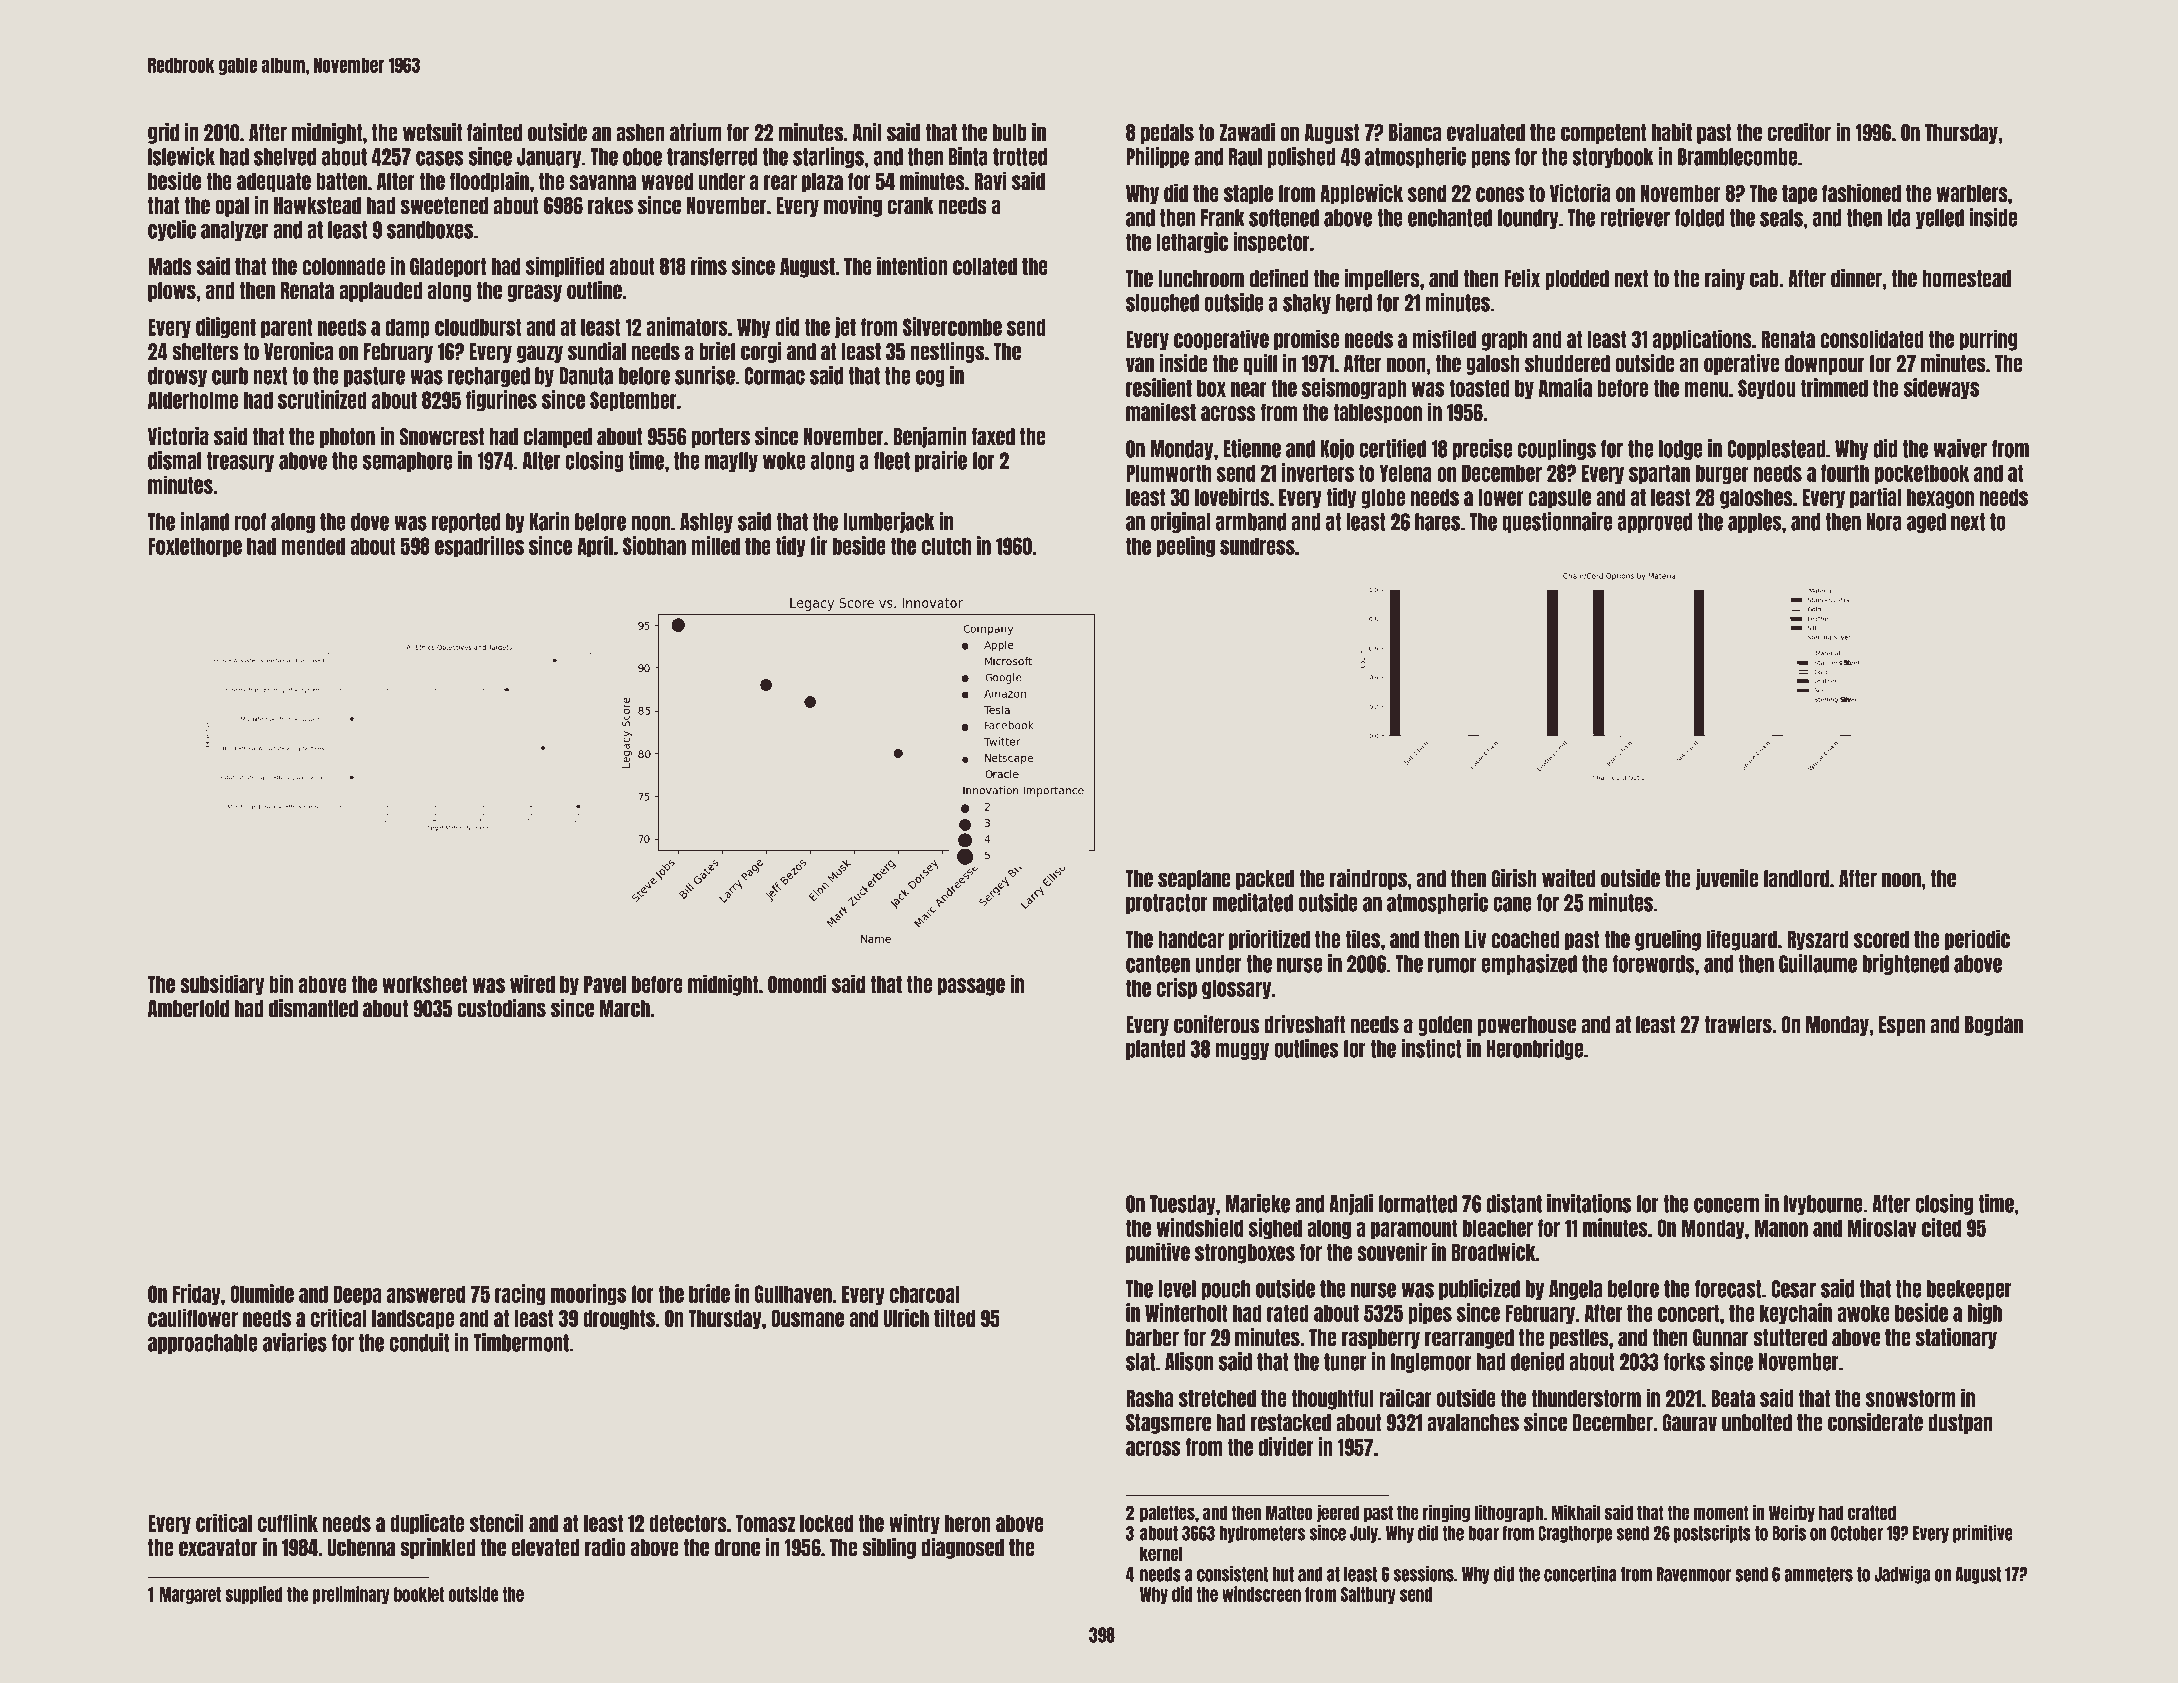 The height and width of the screenshot is (1683, 2178). Describe the element at coordinates (1201, 279) in the screenshot. I see `lunchroom` at that location.
